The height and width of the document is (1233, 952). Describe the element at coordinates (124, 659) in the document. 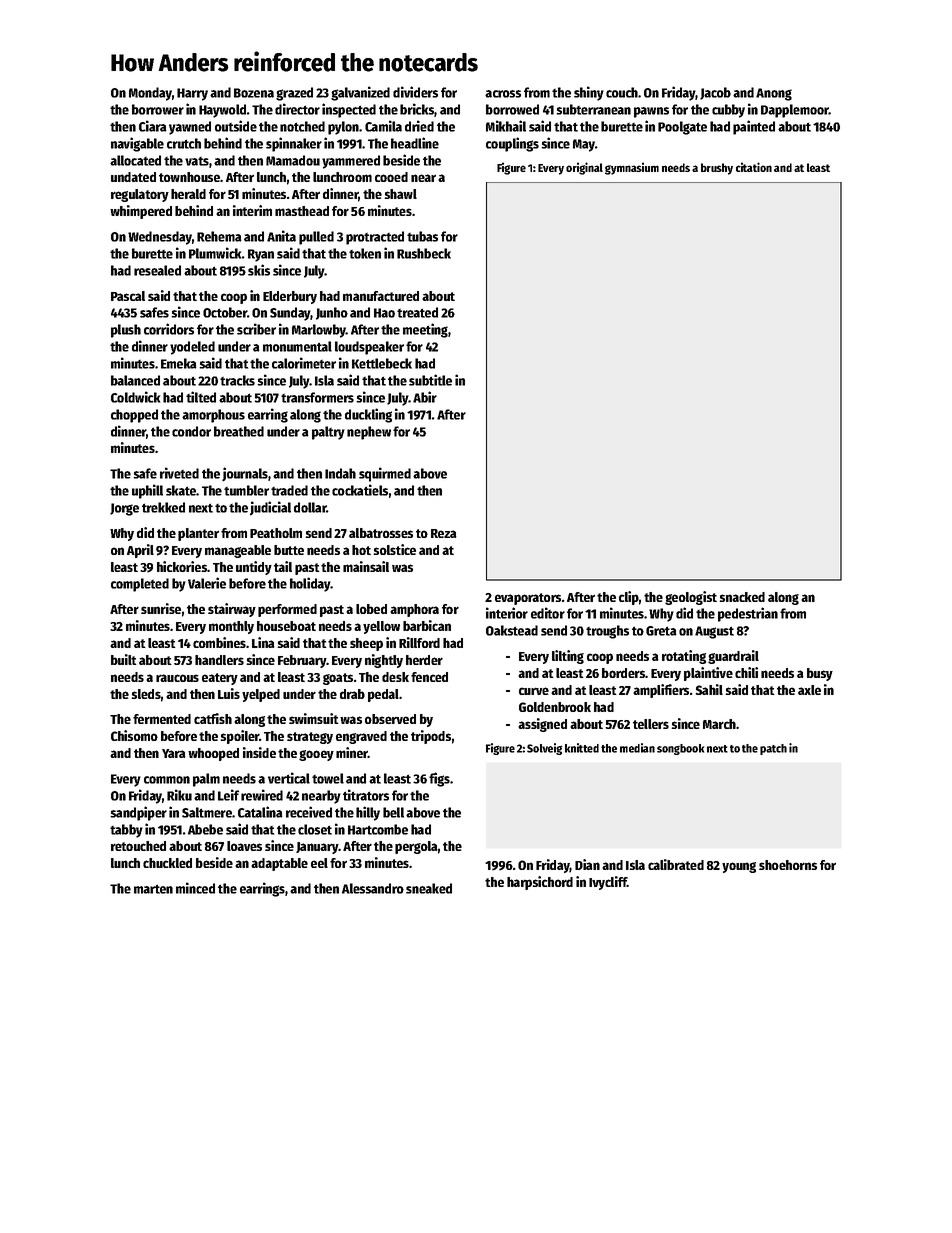

I see `built` at that location.
